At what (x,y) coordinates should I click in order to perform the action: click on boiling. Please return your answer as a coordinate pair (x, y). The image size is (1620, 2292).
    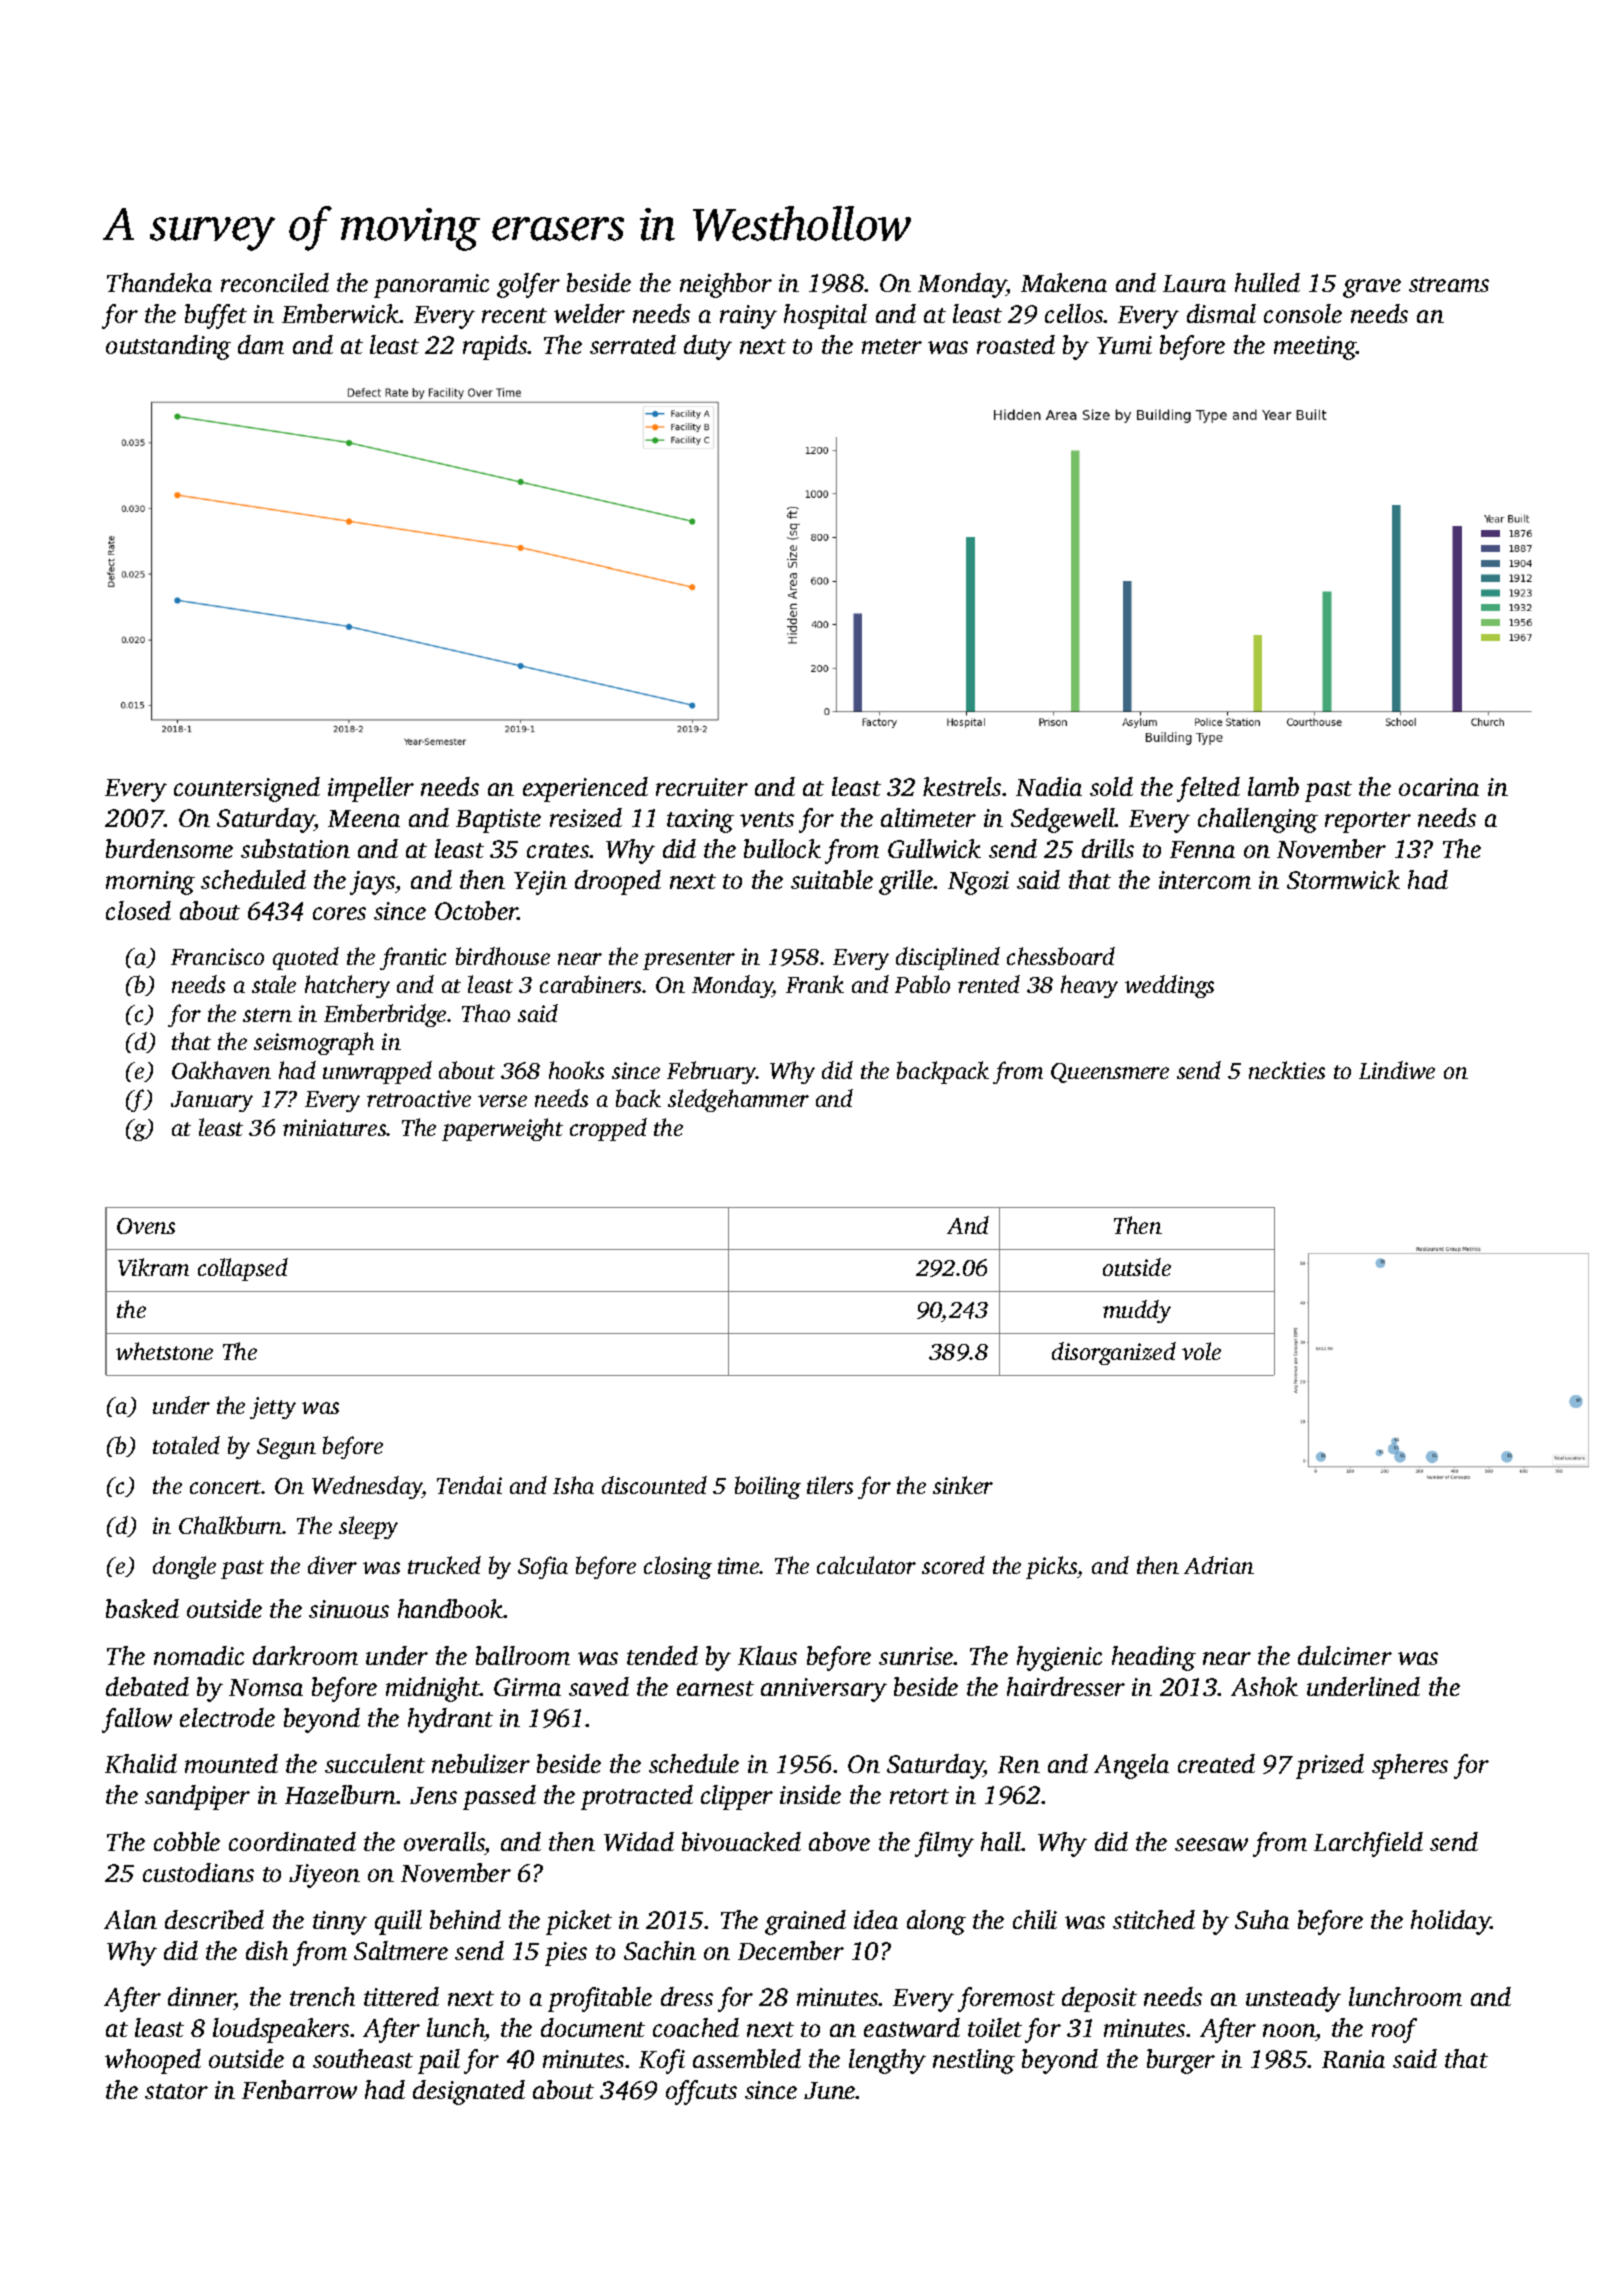
    Looking at the image, I should click on (768, 1487).
